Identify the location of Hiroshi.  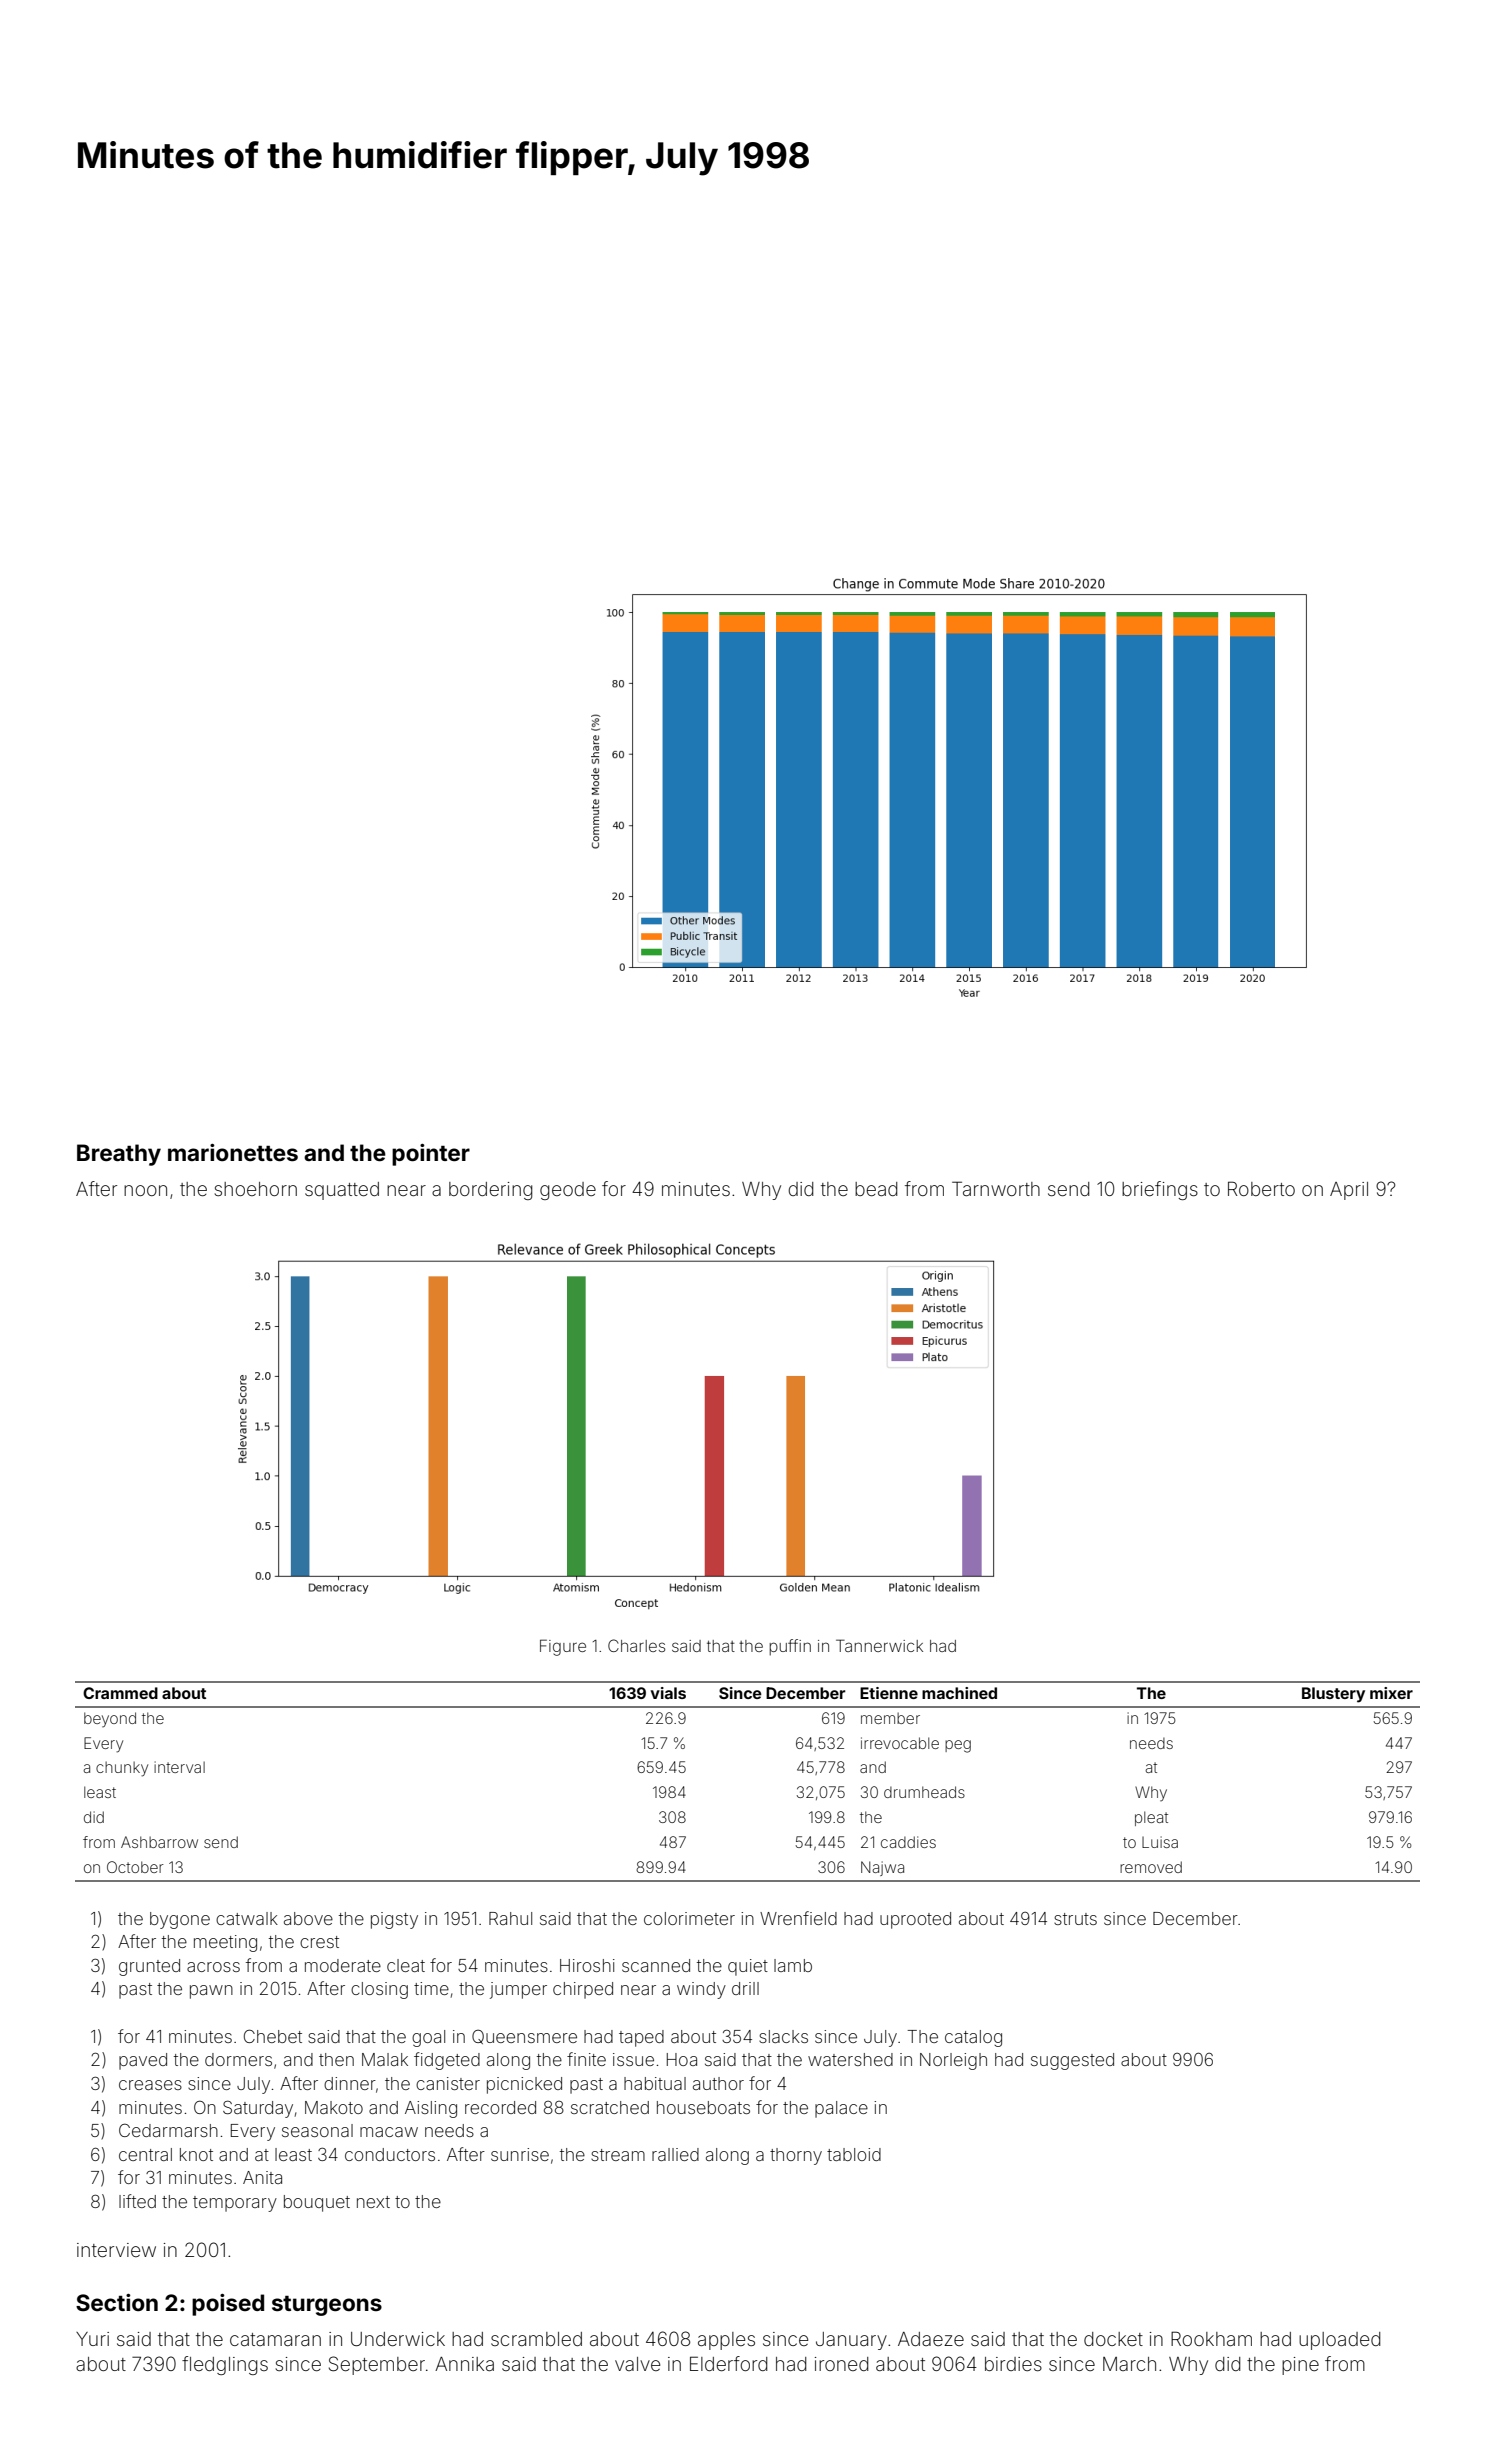
(587, 1965).
